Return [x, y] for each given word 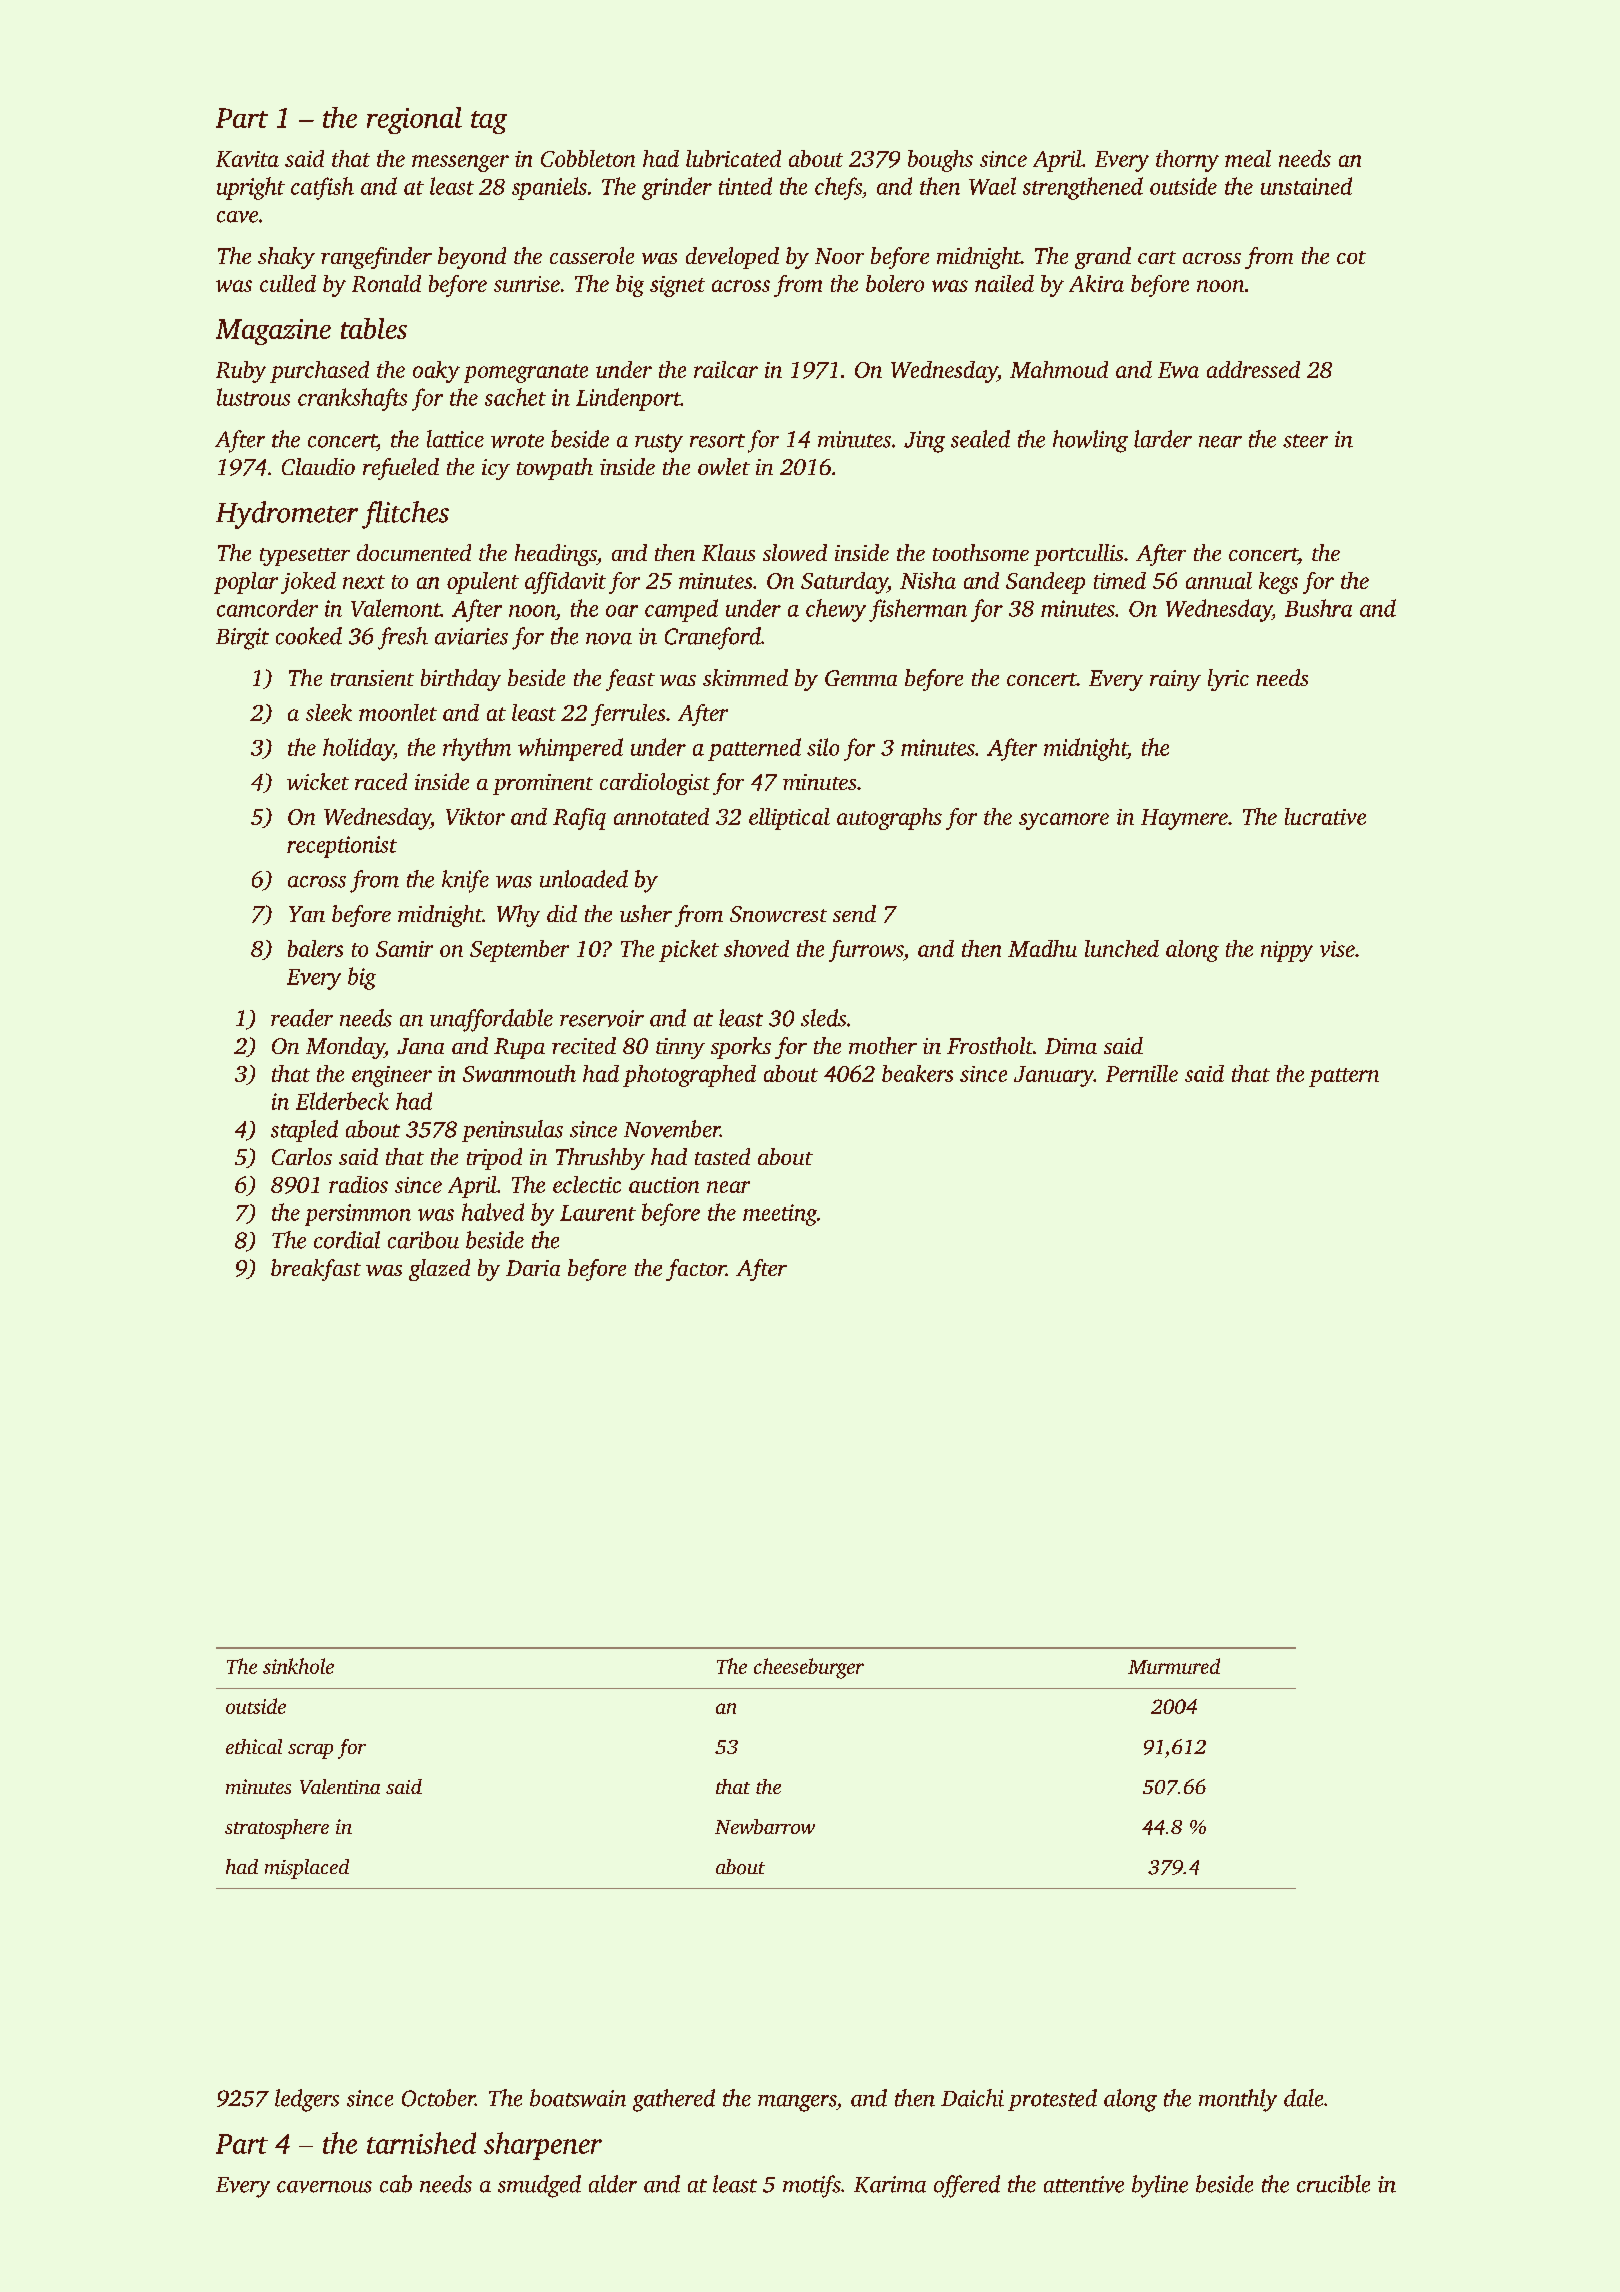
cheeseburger [809, 1668]
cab [396, 2184]
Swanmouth [519, 1073]
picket [689, 951]
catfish [322, 188]
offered [967, 2186]
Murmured [1174, 1666]
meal [1248, 158]
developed [732, 258]
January [1054, 1076]
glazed [439, 1270]
